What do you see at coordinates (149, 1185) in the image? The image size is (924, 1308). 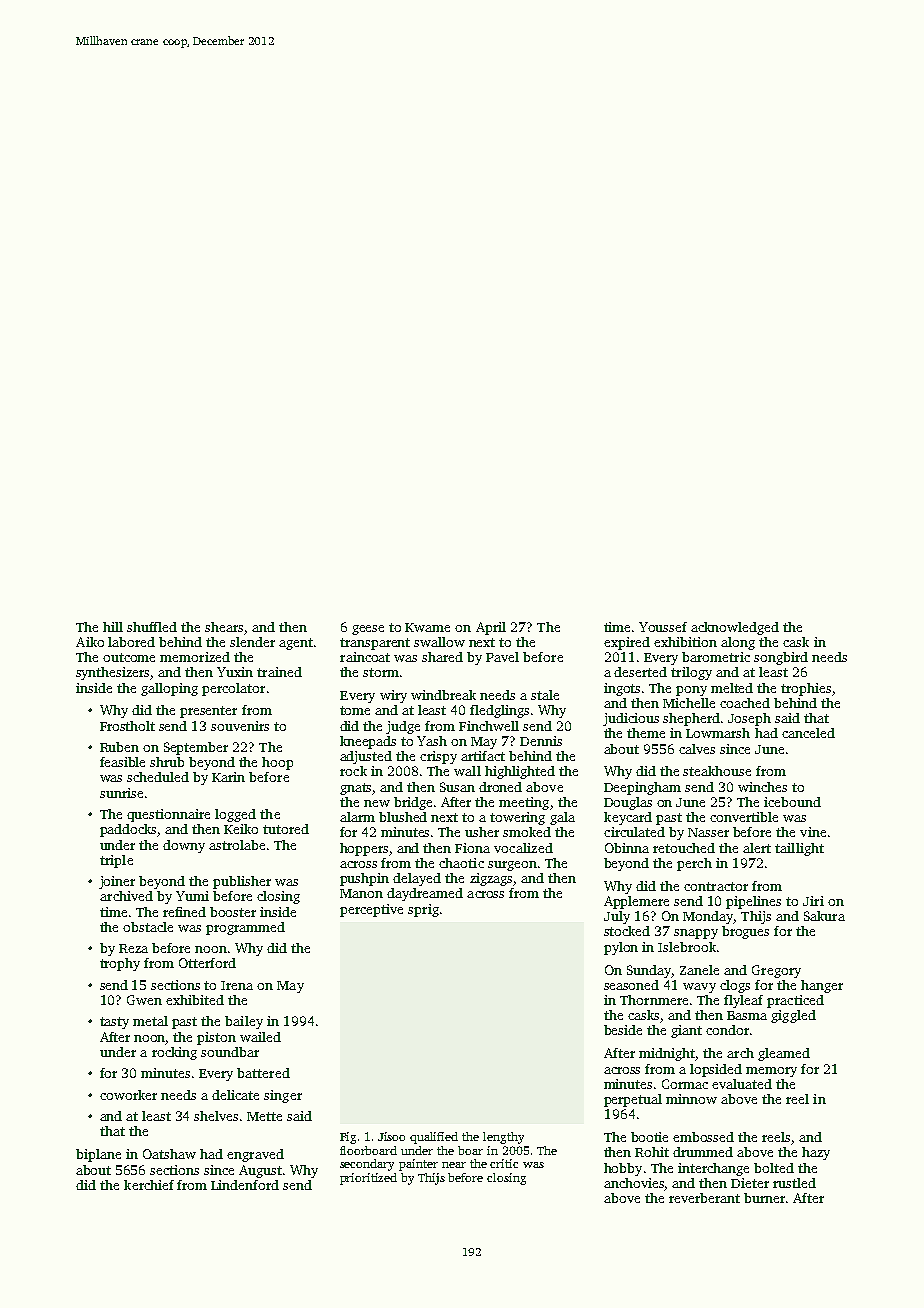 I see `kerchief` at bounding box center [149, 1185].
